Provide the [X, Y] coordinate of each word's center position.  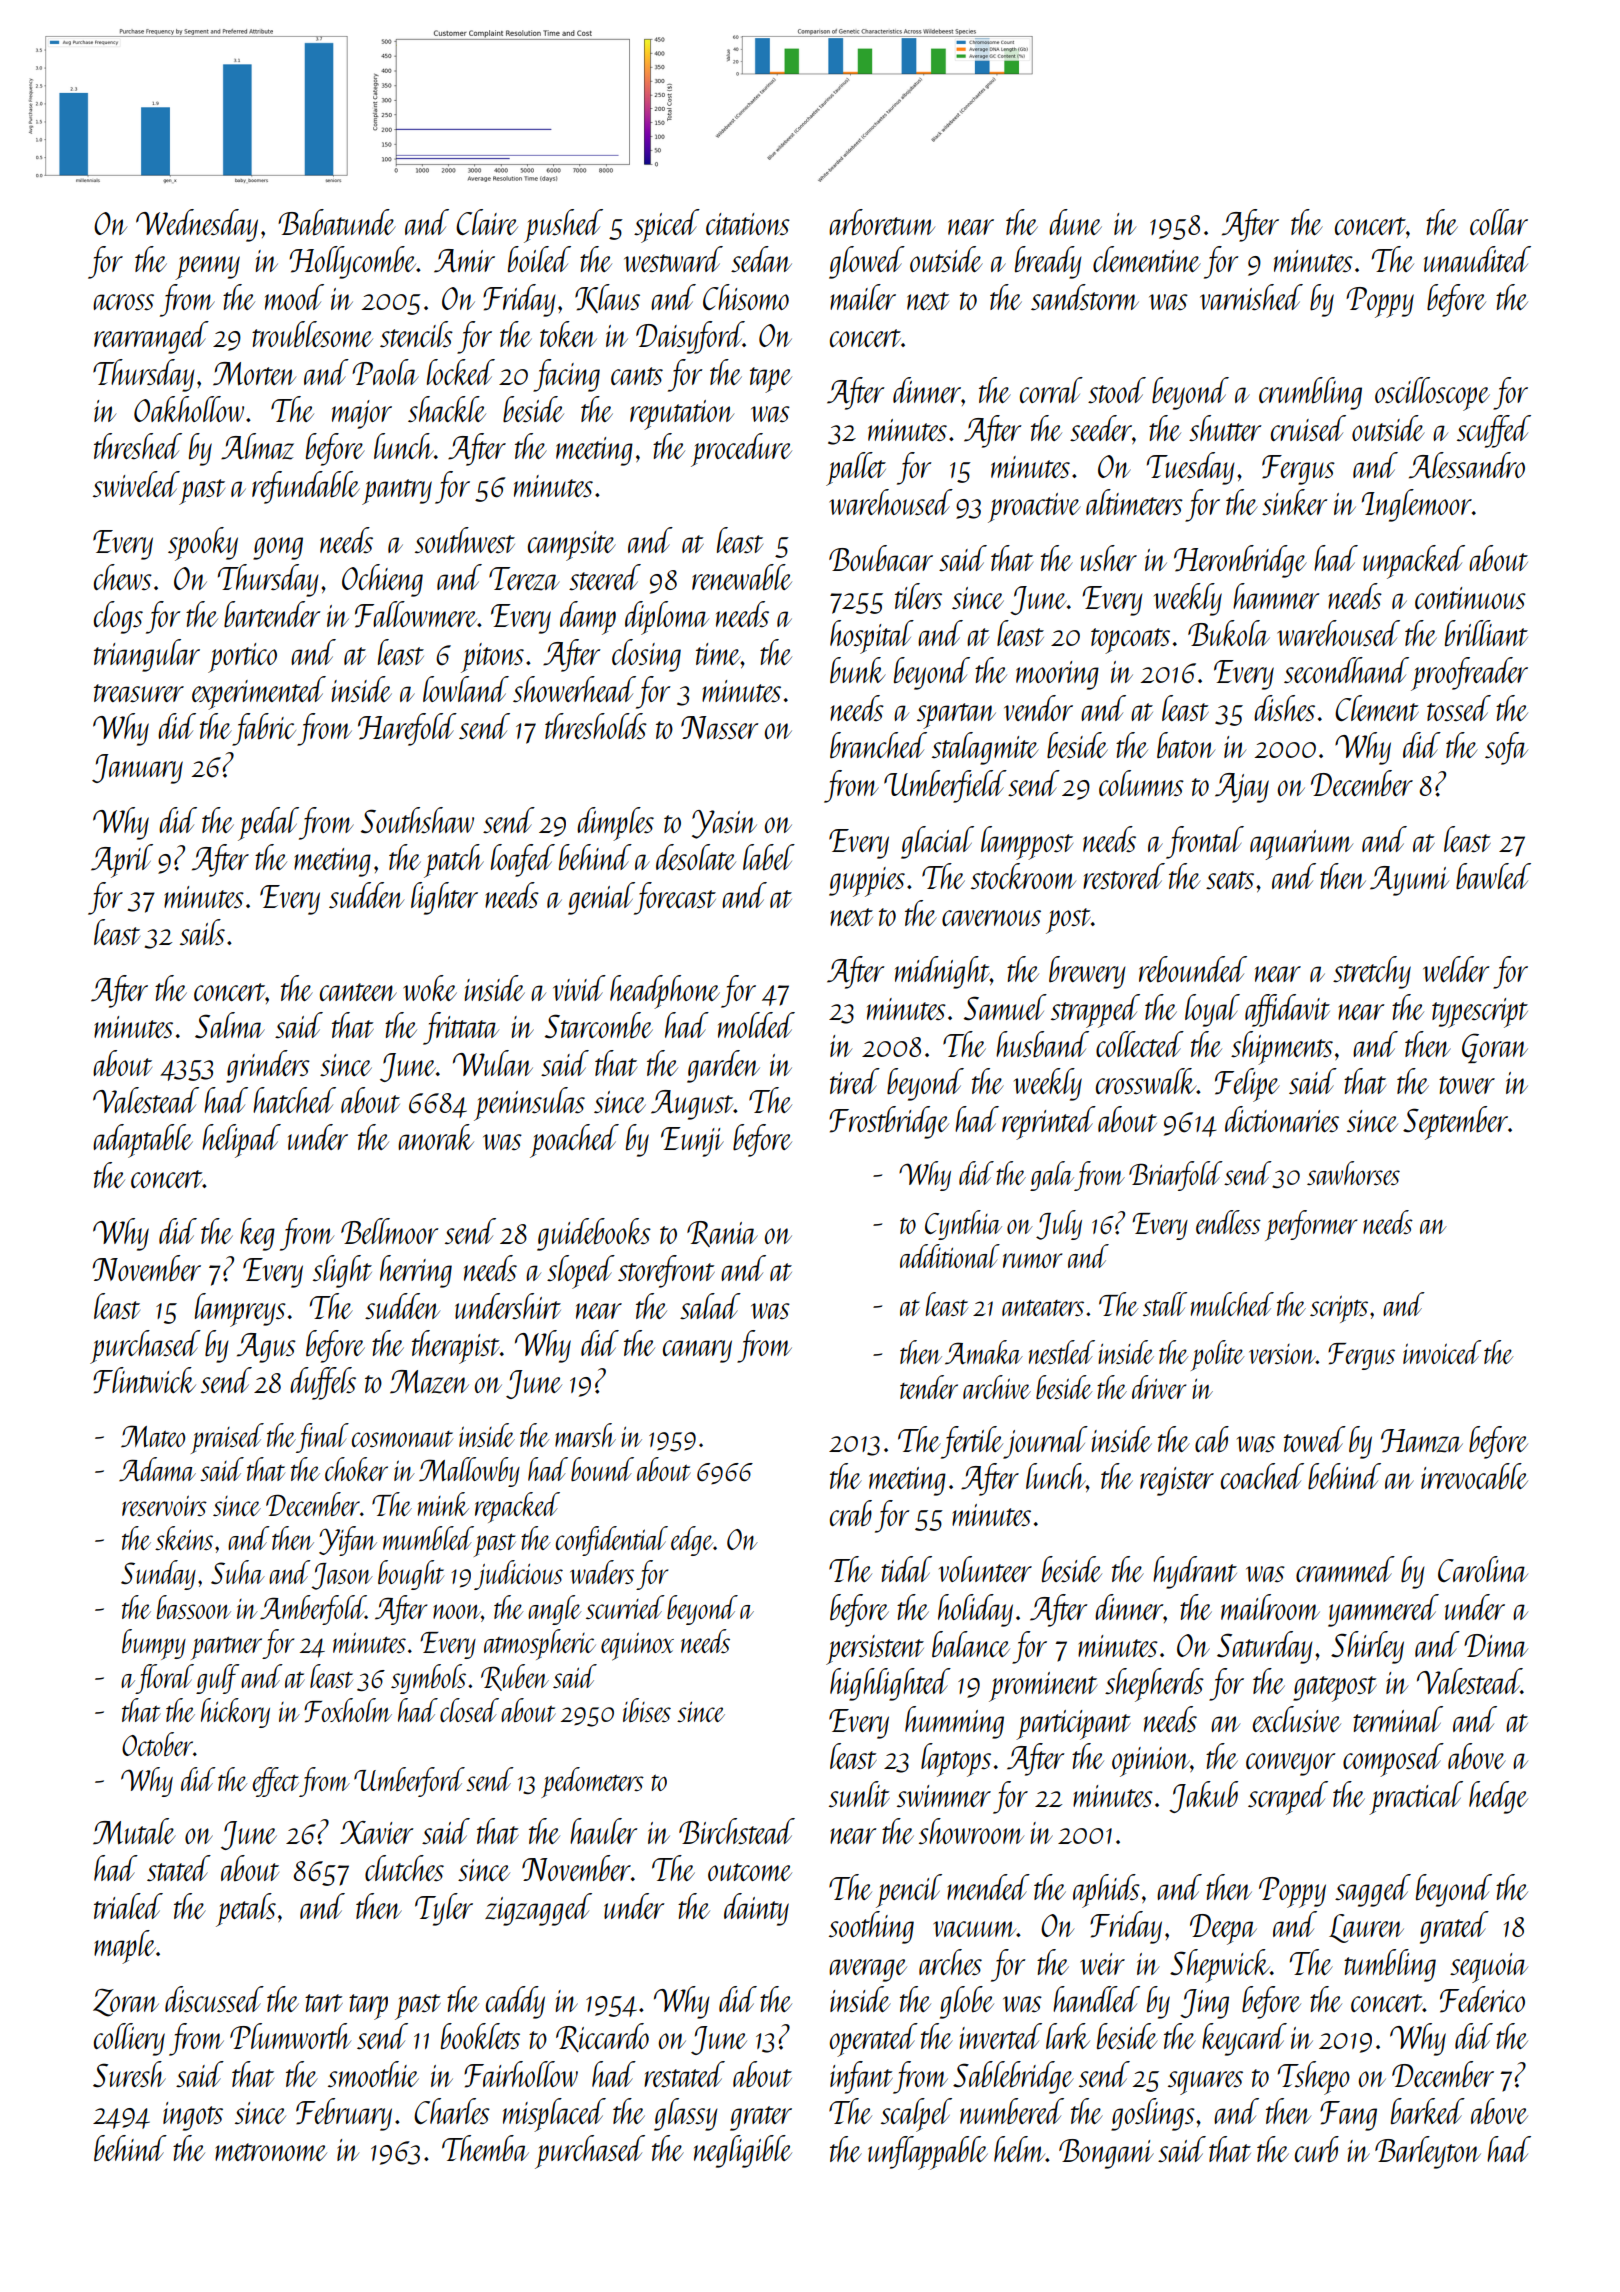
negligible [743, 2151]
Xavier [376, 1832]
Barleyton [1428, 2152]
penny [207, 268]
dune [1075, 222]
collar [1499, 222]
